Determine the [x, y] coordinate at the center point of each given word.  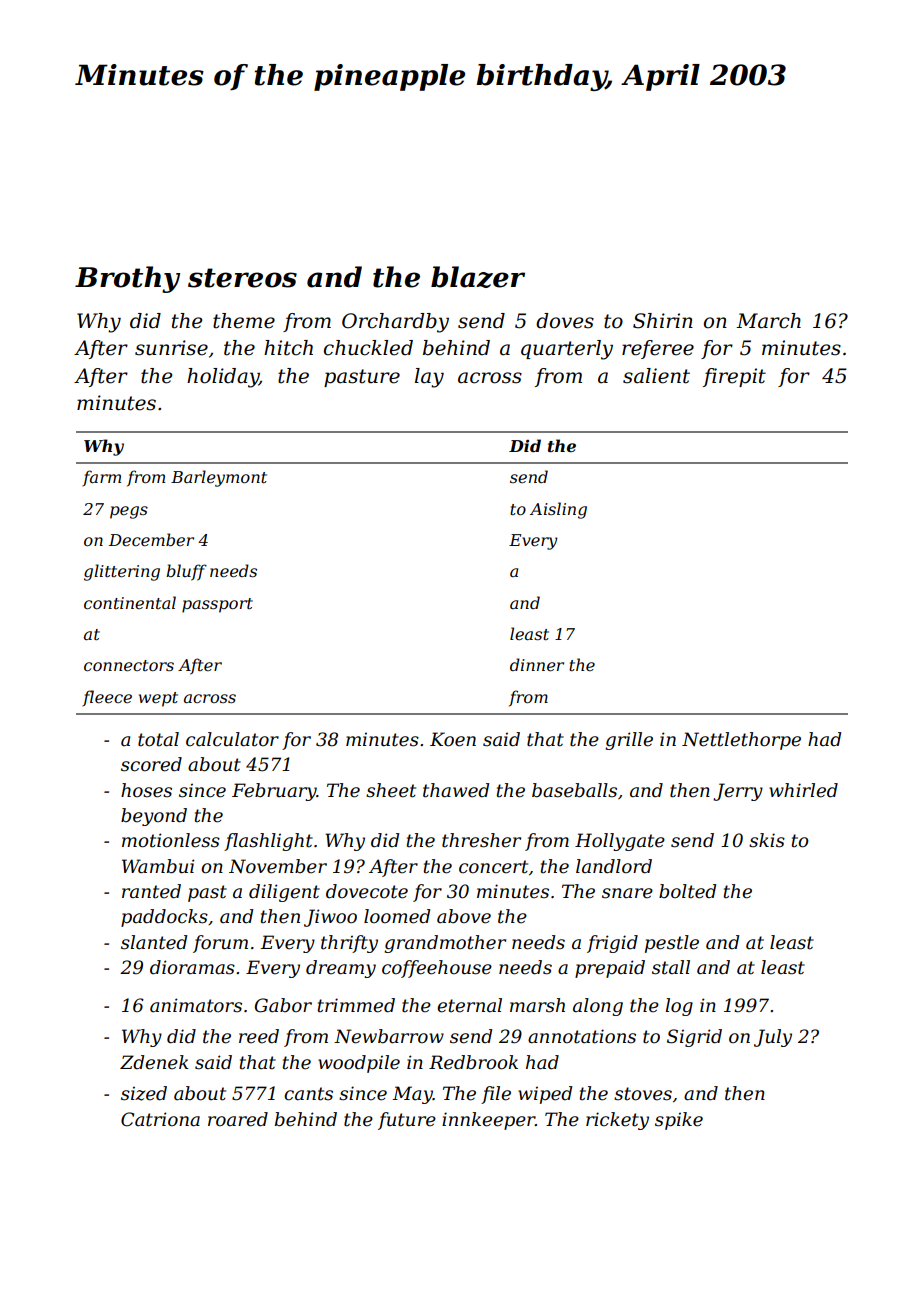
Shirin [663, 321]
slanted [154, 942]
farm [101, 478]
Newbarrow [389, 1036]
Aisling [558, 510]
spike [679, 1121]
